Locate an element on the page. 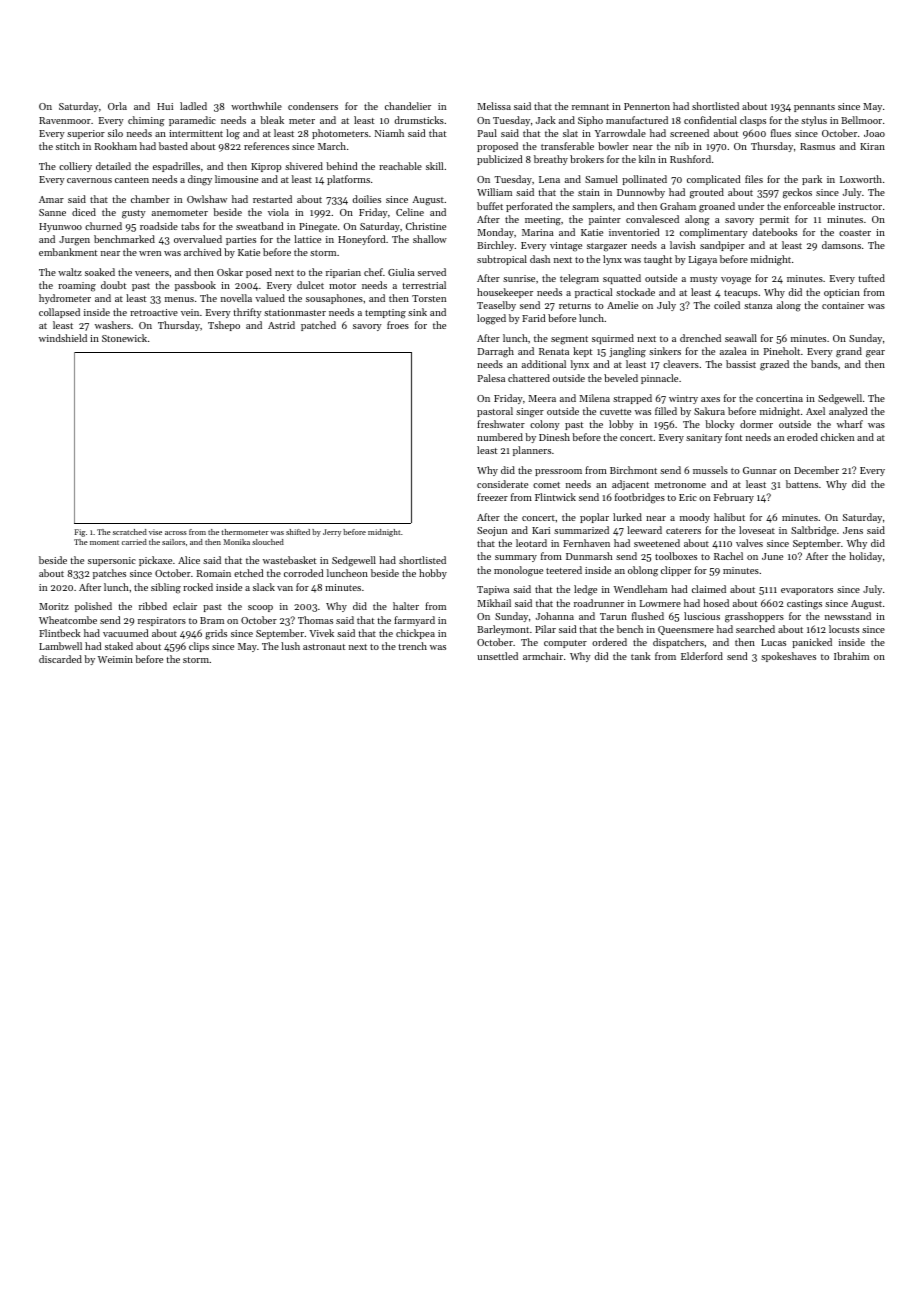 The height and width of the document is (1308, 924). drenched is located at coordinates (700, 338).
